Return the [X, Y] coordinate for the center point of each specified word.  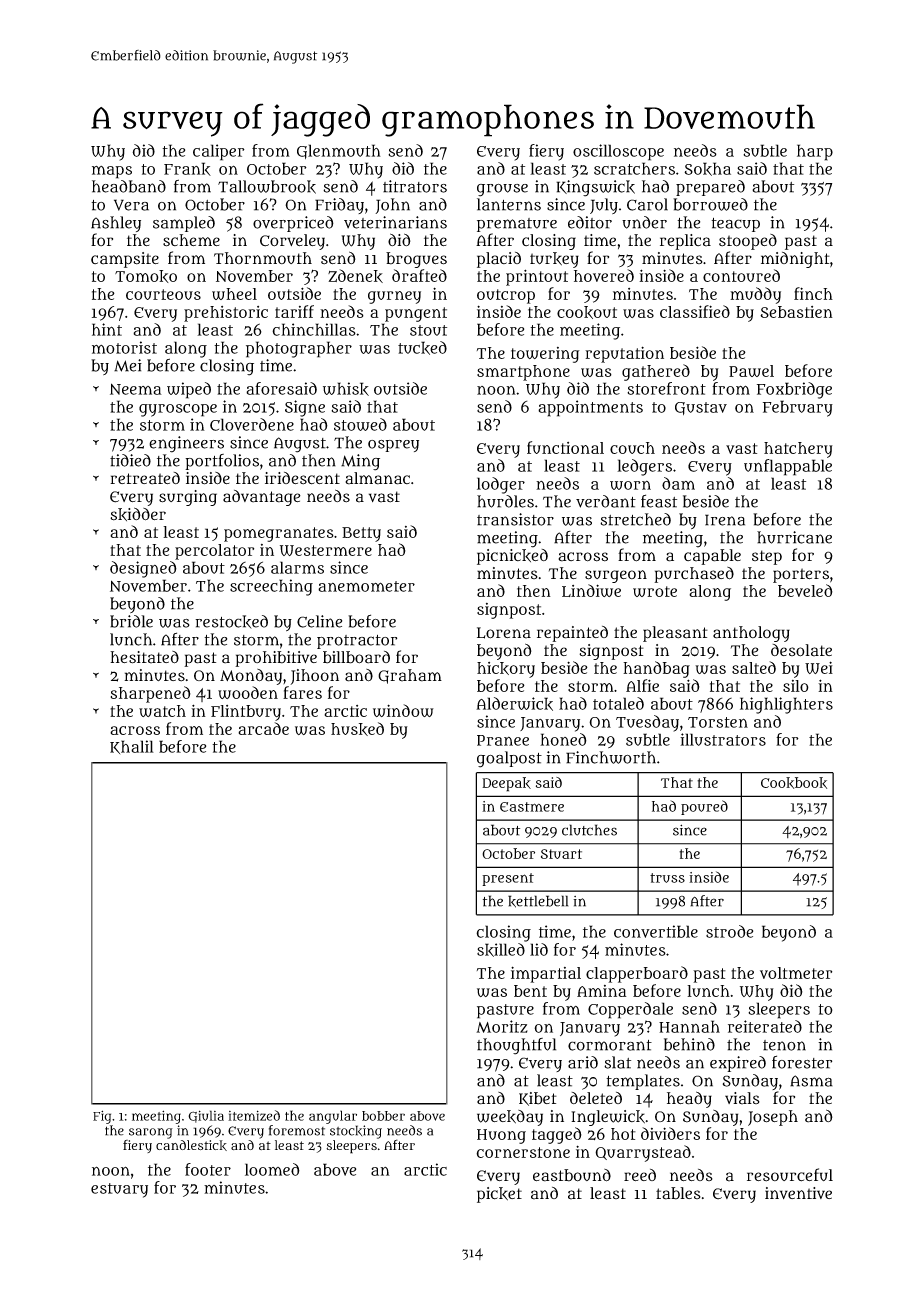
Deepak [506, 784]
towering [545, 355]
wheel [234, 294]
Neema [136, 389]
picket [499, 1195]
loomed [272, 1169]
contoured [741, 275]
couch [632, 448]
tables [678, 1193]
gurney [394, 297]
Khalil [132, 747]
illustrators [723, 739]
